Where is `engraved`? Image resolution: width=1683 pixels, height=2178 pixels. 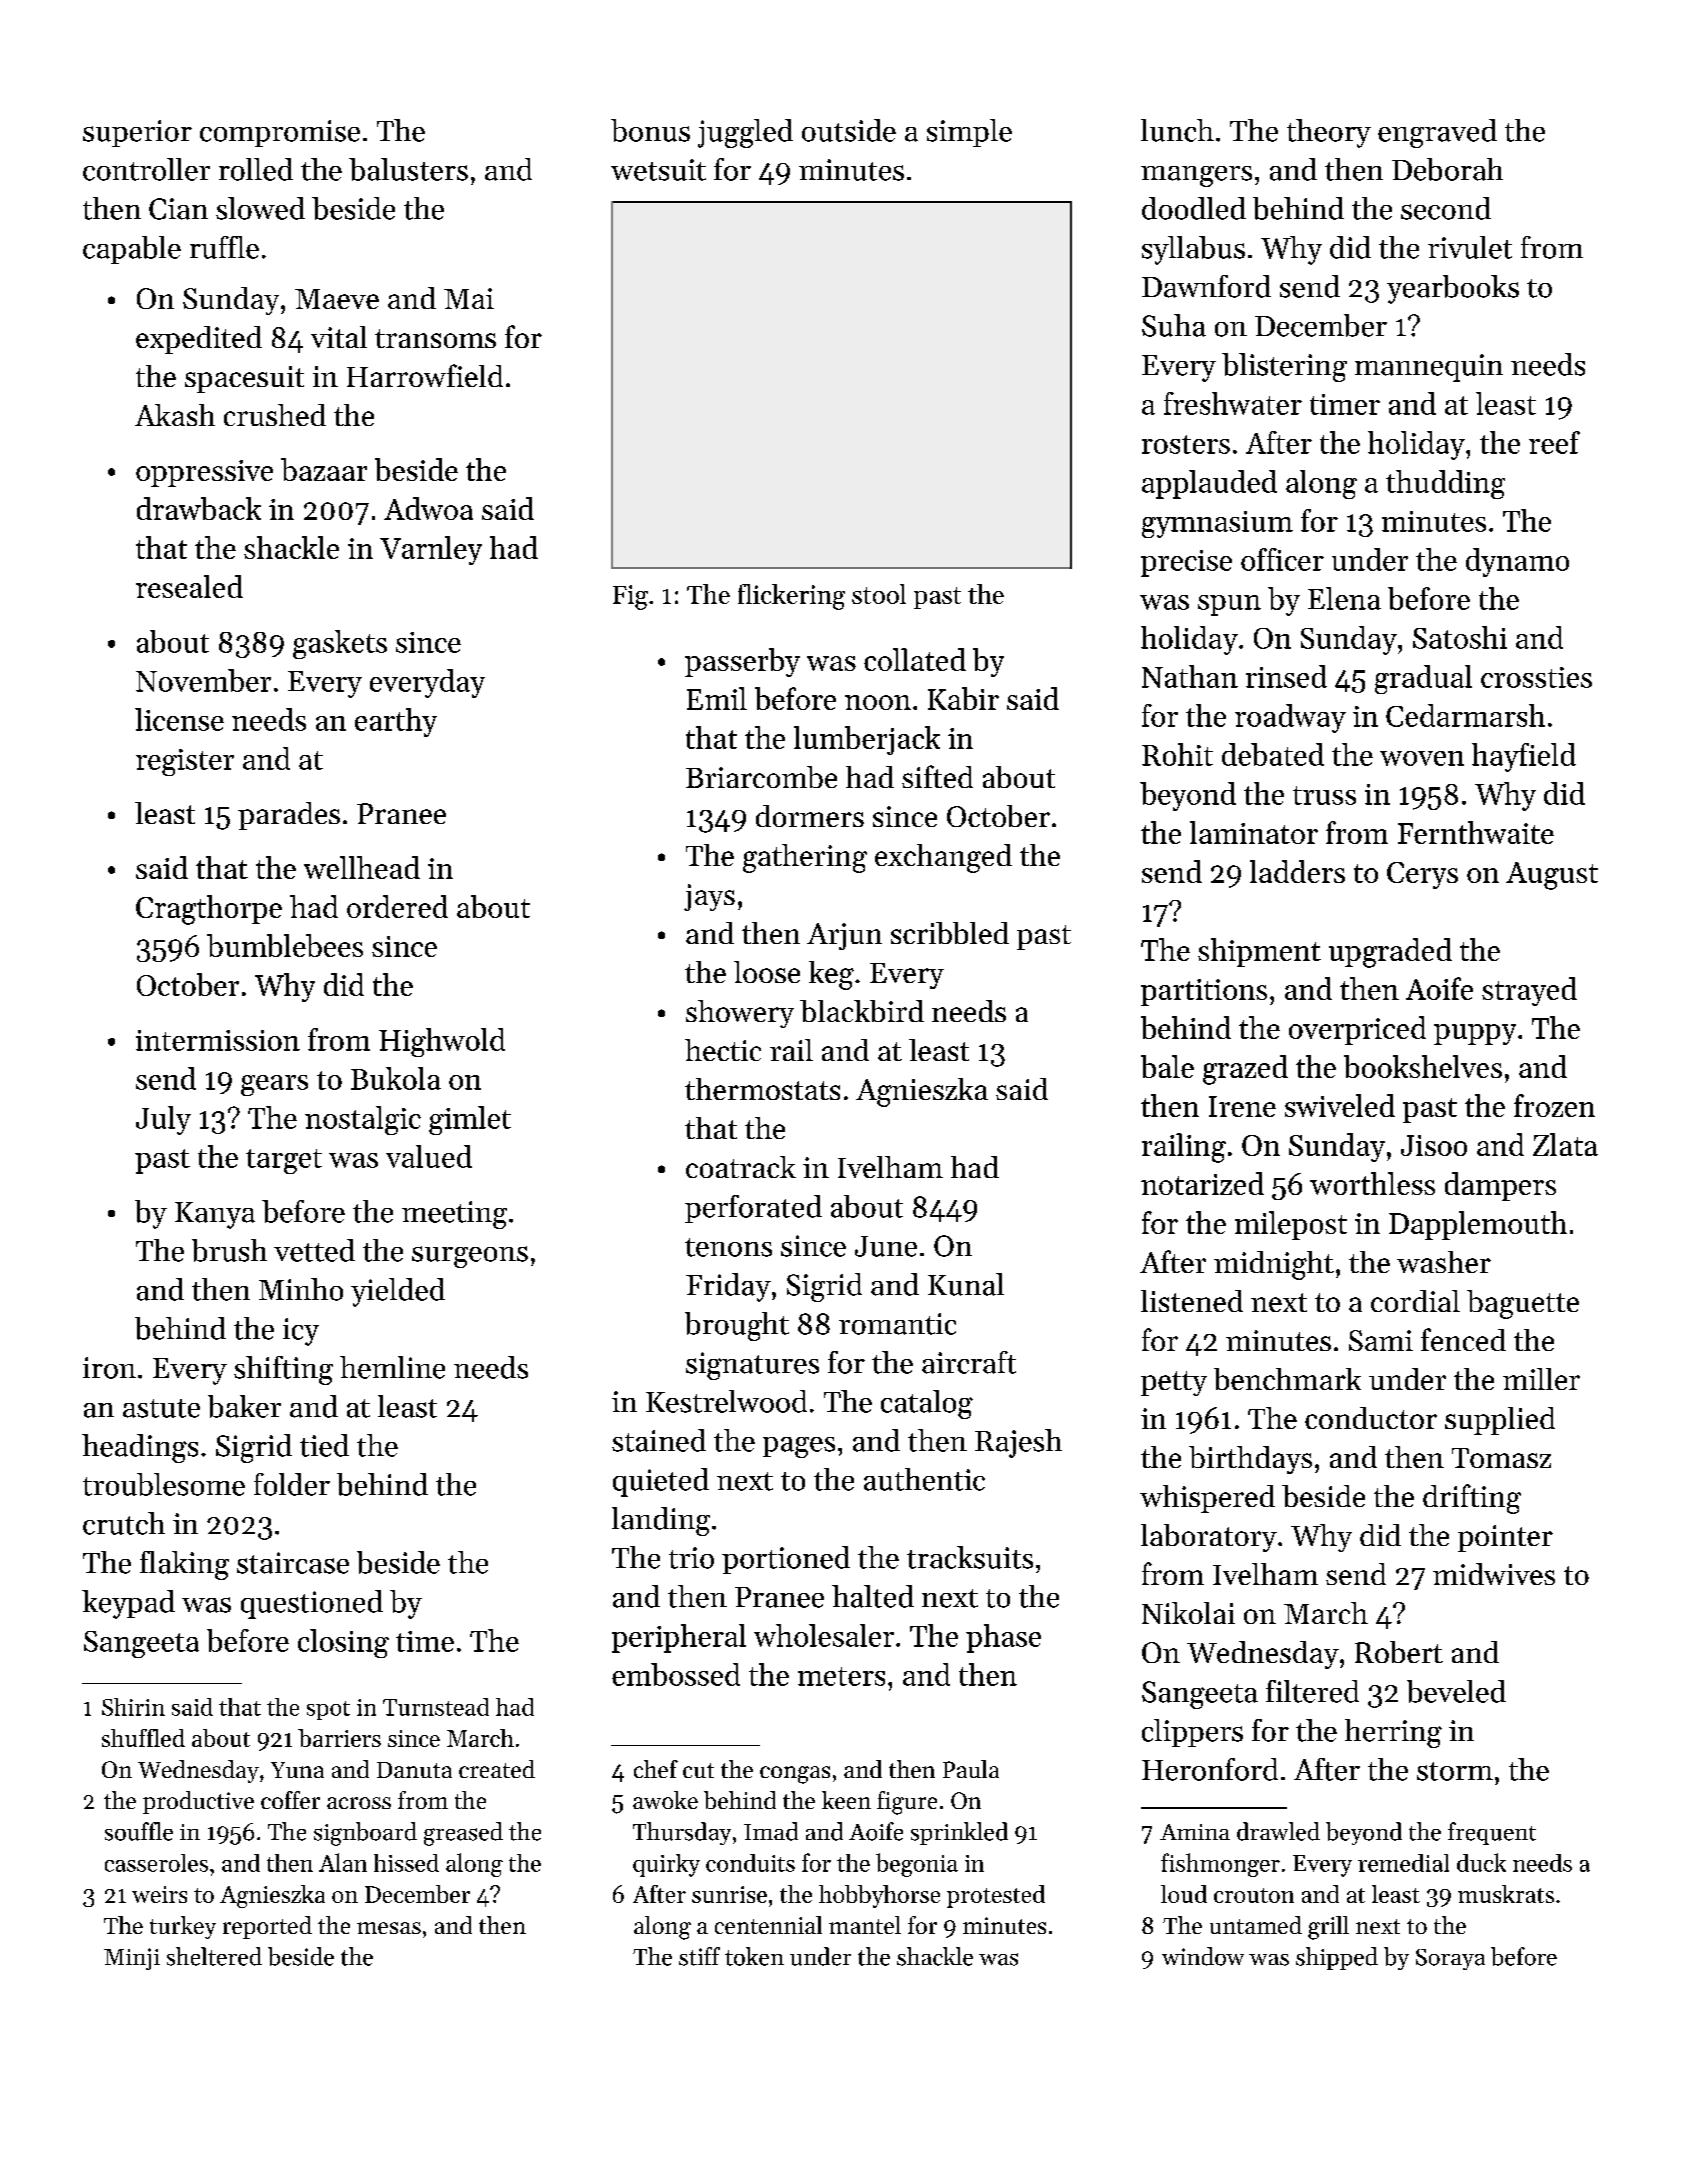
engraved is located at coordinates (1437, 133).
